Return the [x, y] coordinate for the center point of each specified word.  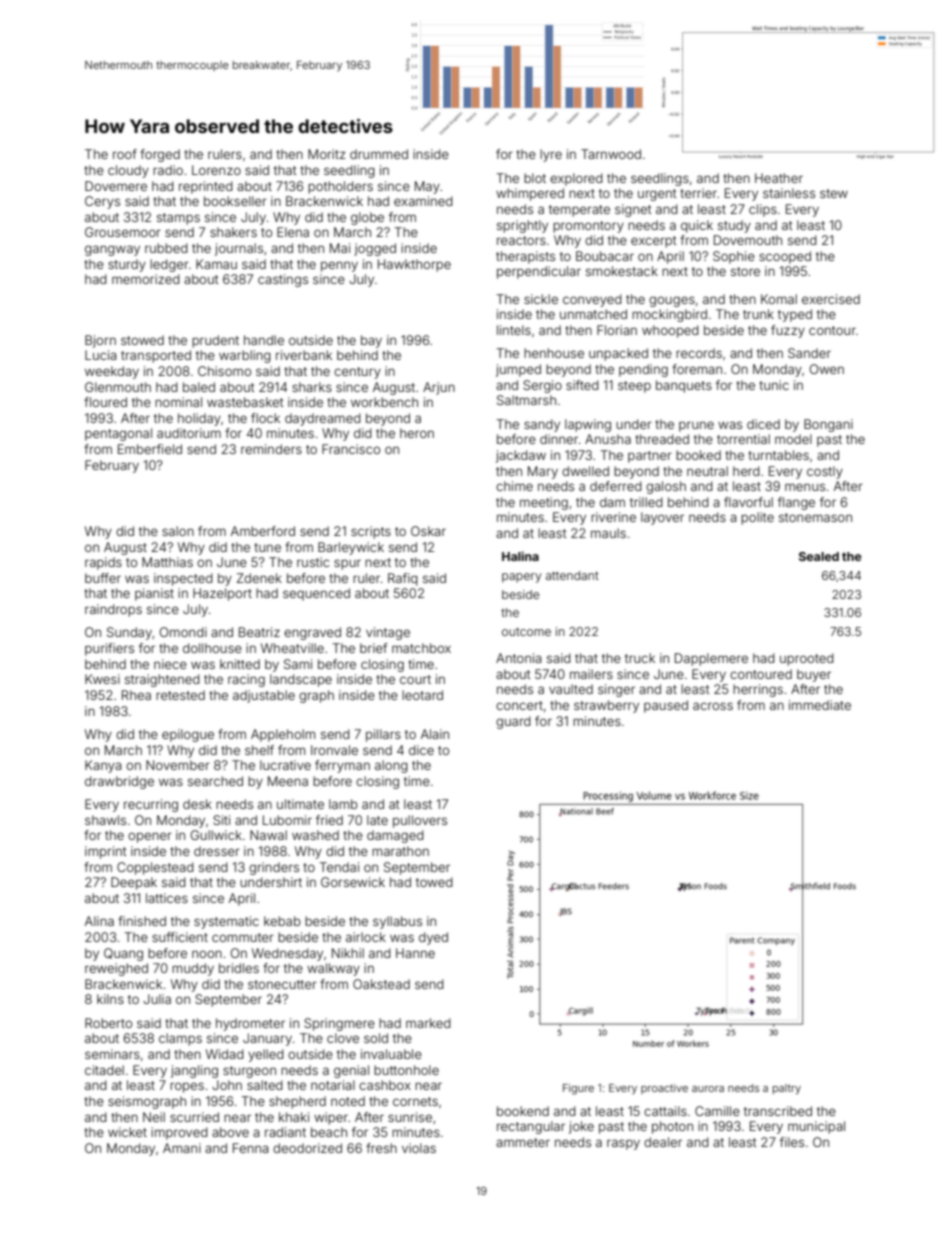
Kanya [103, 766]
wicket [127, 1132]
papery [522, 578]
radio [168, 170]
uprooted [807, 659]
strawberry [606, 706]
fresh [381, 1148]
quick [697, 226]
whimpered [530, 194]
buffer [103, 578]
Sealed [819, 556]
